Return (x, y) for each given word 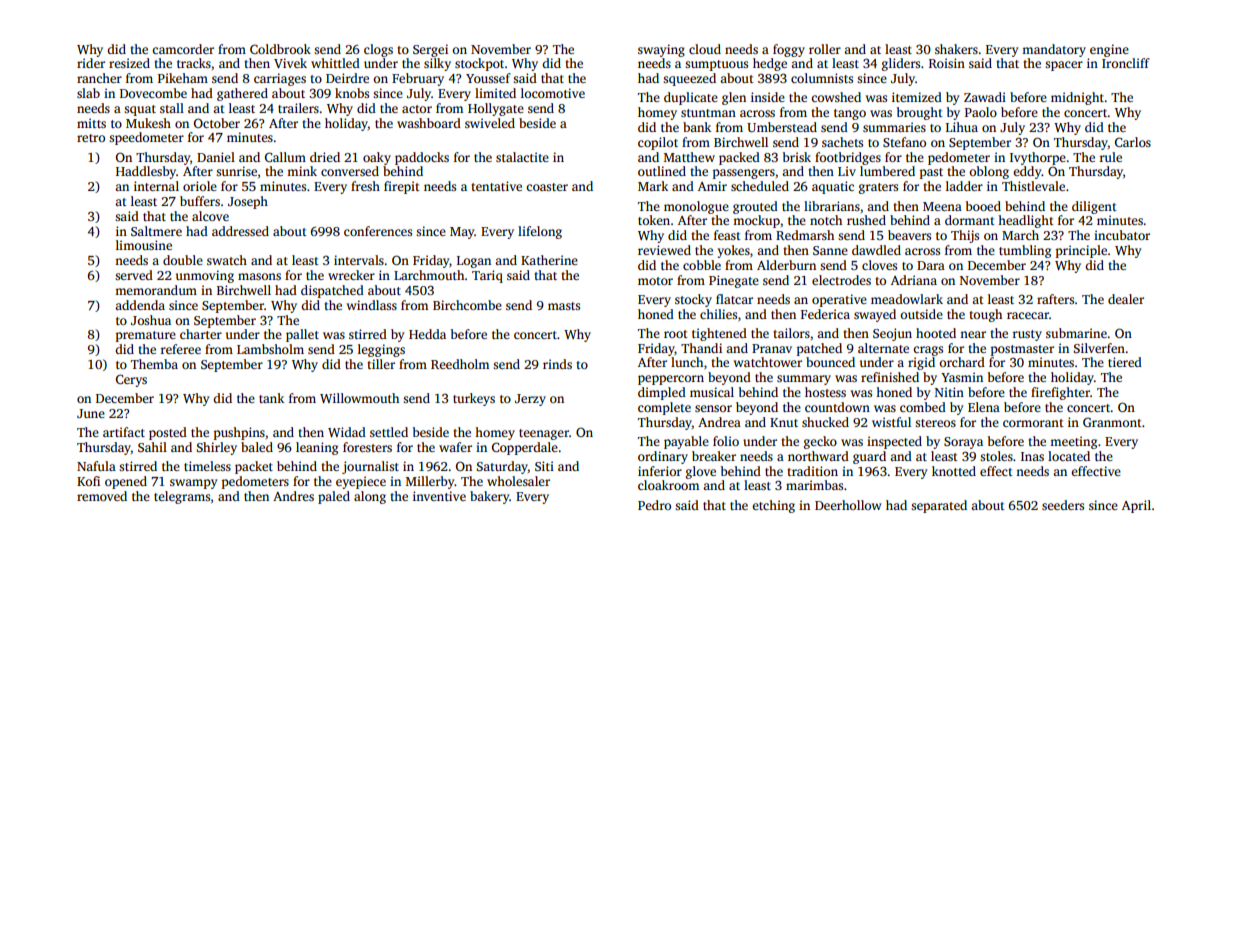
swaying (661, 50)
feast (727, 235)
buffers (200, 201)
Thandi (701, 348)
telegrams (182, 497)
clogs (378, 50)
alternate (883, 348)
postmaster (1022, 350)
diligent (1094, 207)
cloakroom (668, 485)
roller (825, 49)
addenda (140, 305)
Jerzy (530, 400)
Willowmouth (359, 398)
